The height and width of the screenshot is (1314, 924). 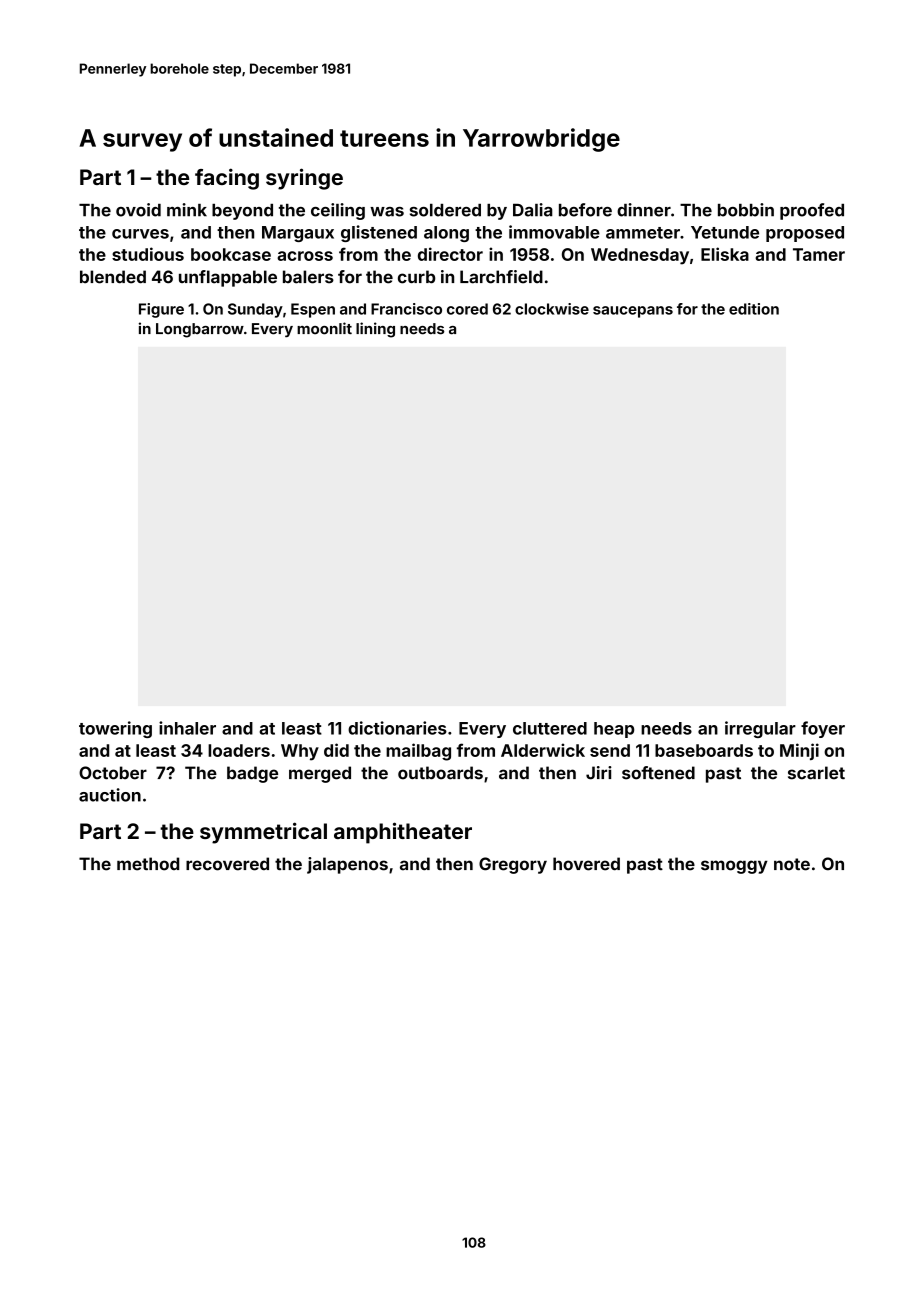 What do you see at coordinates (754, 309) in the screenshot?
I see `edition` at bounding box center [754, 309].
